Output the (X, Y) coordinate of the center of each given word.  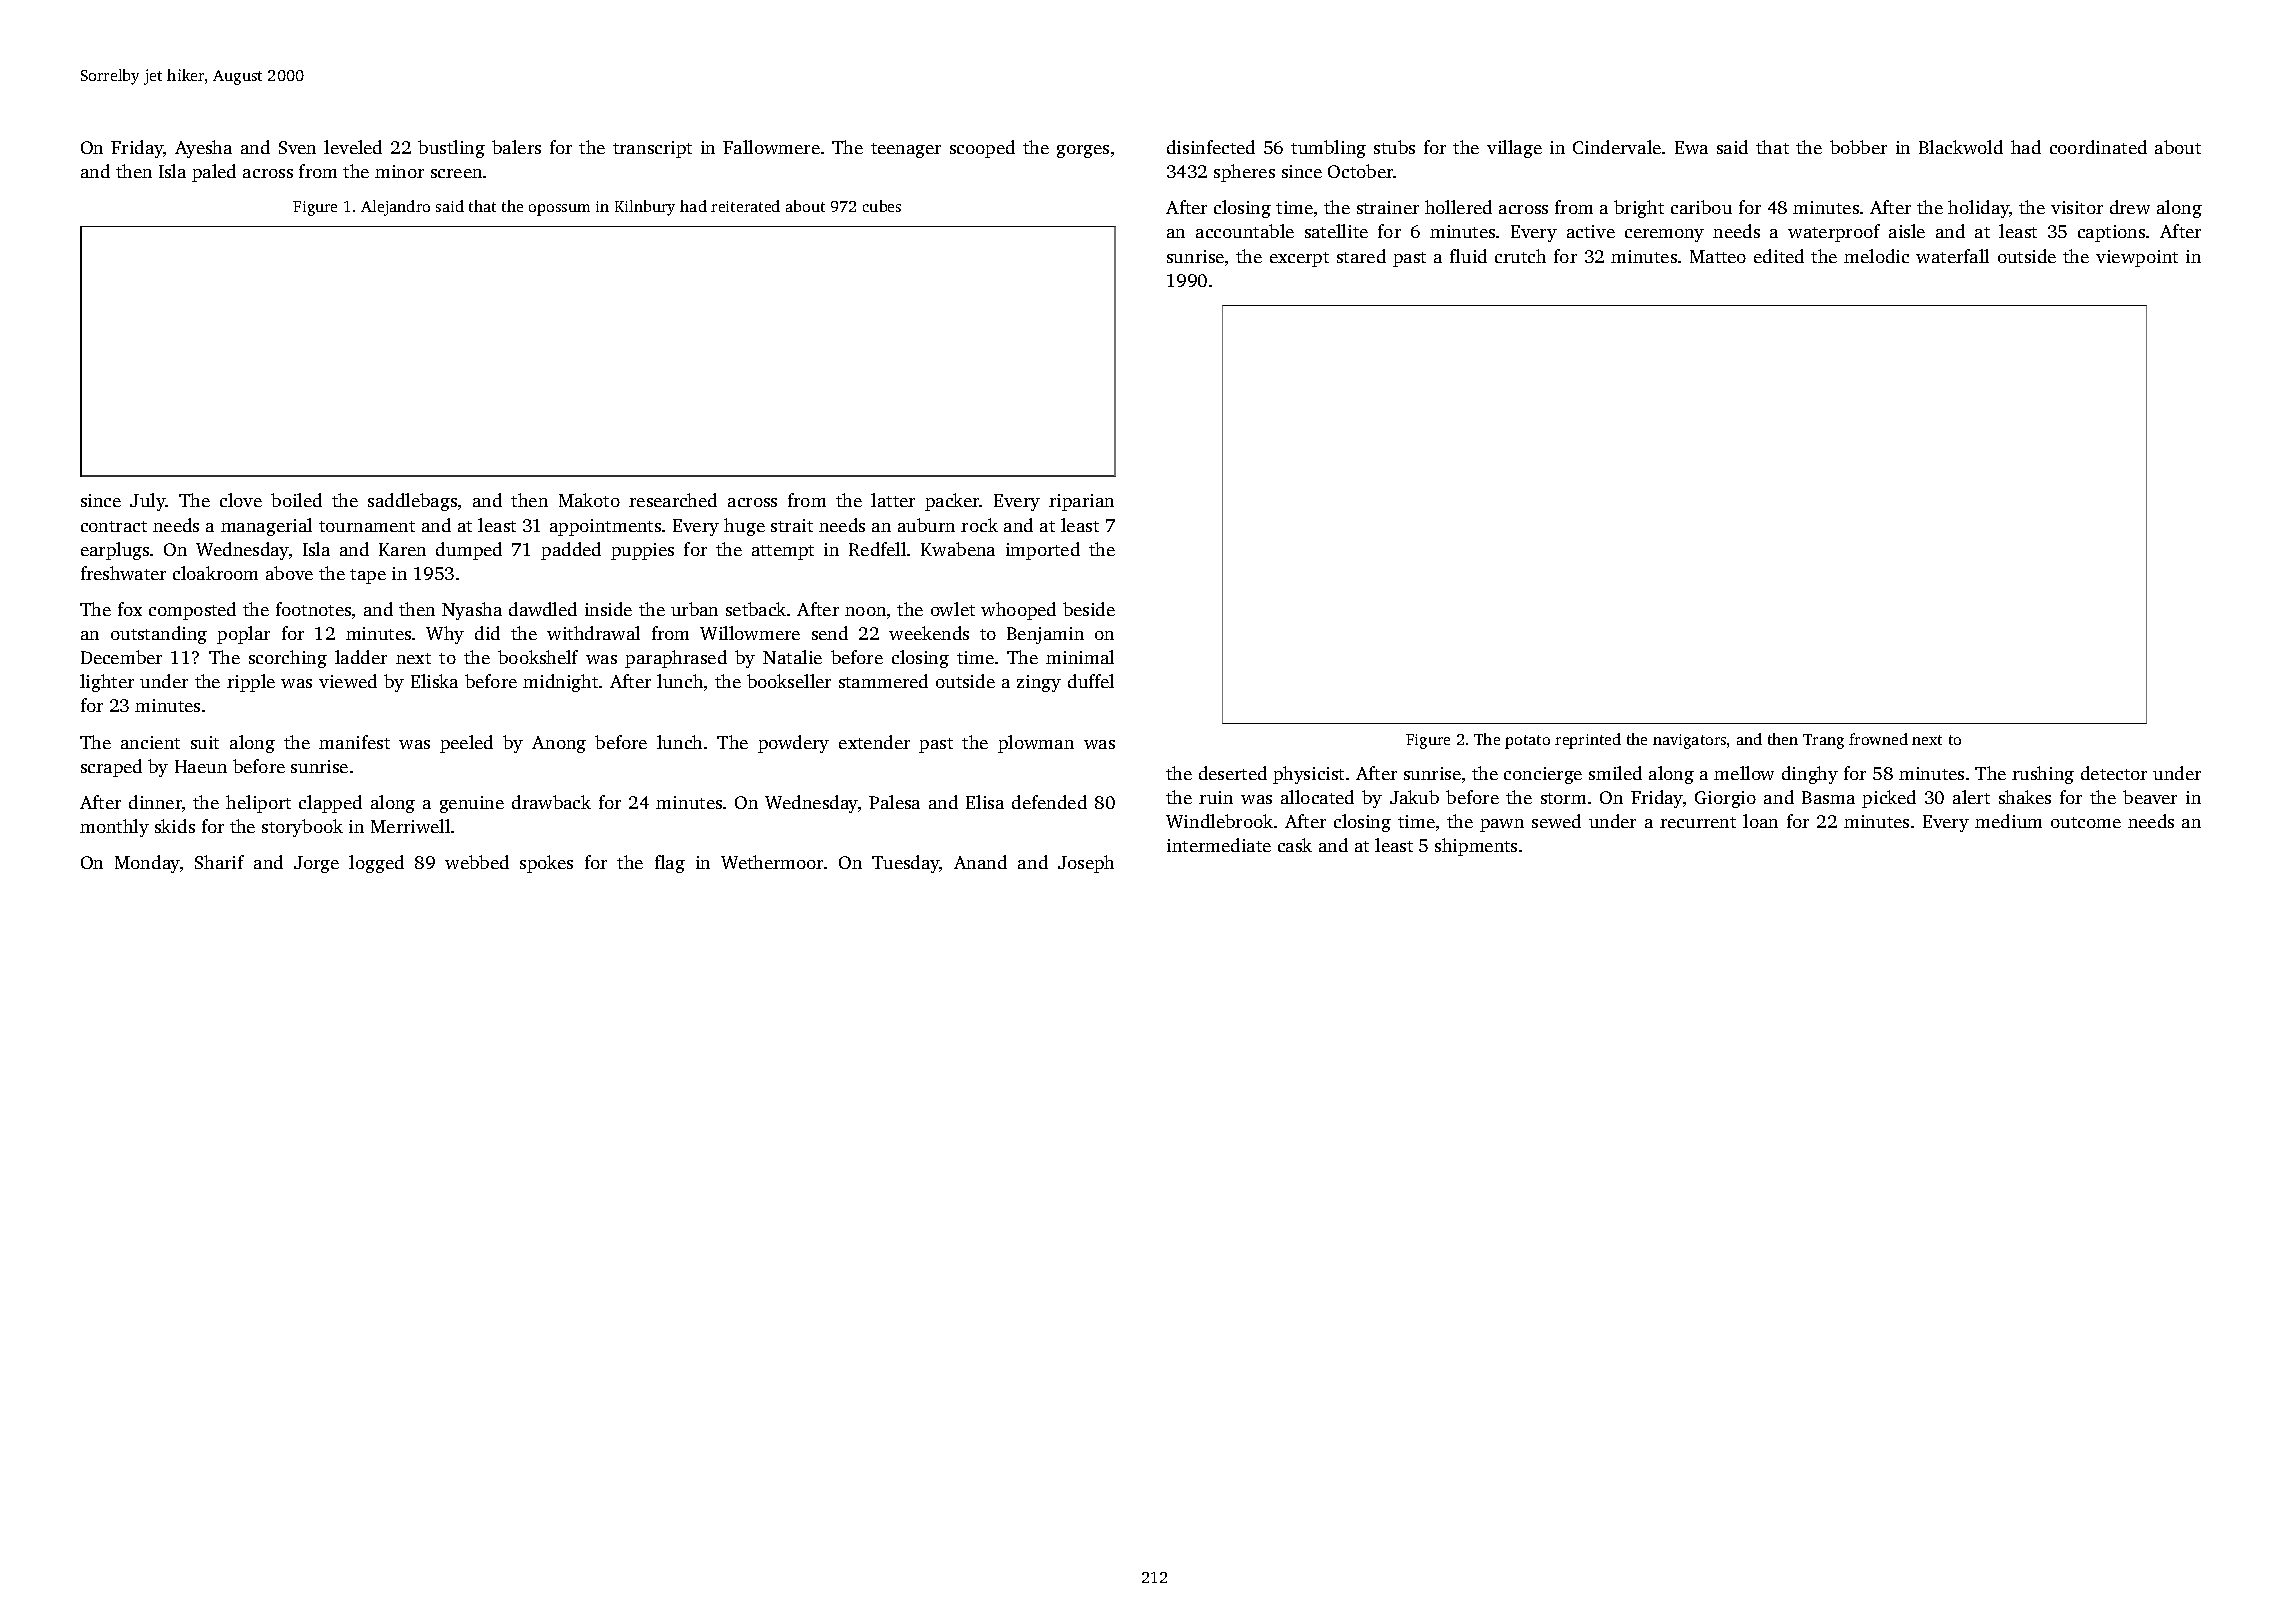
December (121, 657)
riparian (1081, 502)
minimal (1080, 657)
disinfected (1211, 147)
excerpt (1299, 259)
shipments (1476, 847)
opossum (559, 210)
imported (1043, 551)
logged (376, 864)
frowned (1878, 739)
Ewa (1691, 147)
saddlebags (412, 502)
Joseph (1086, 864)
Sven (297, 147)
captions (2111, 233)
